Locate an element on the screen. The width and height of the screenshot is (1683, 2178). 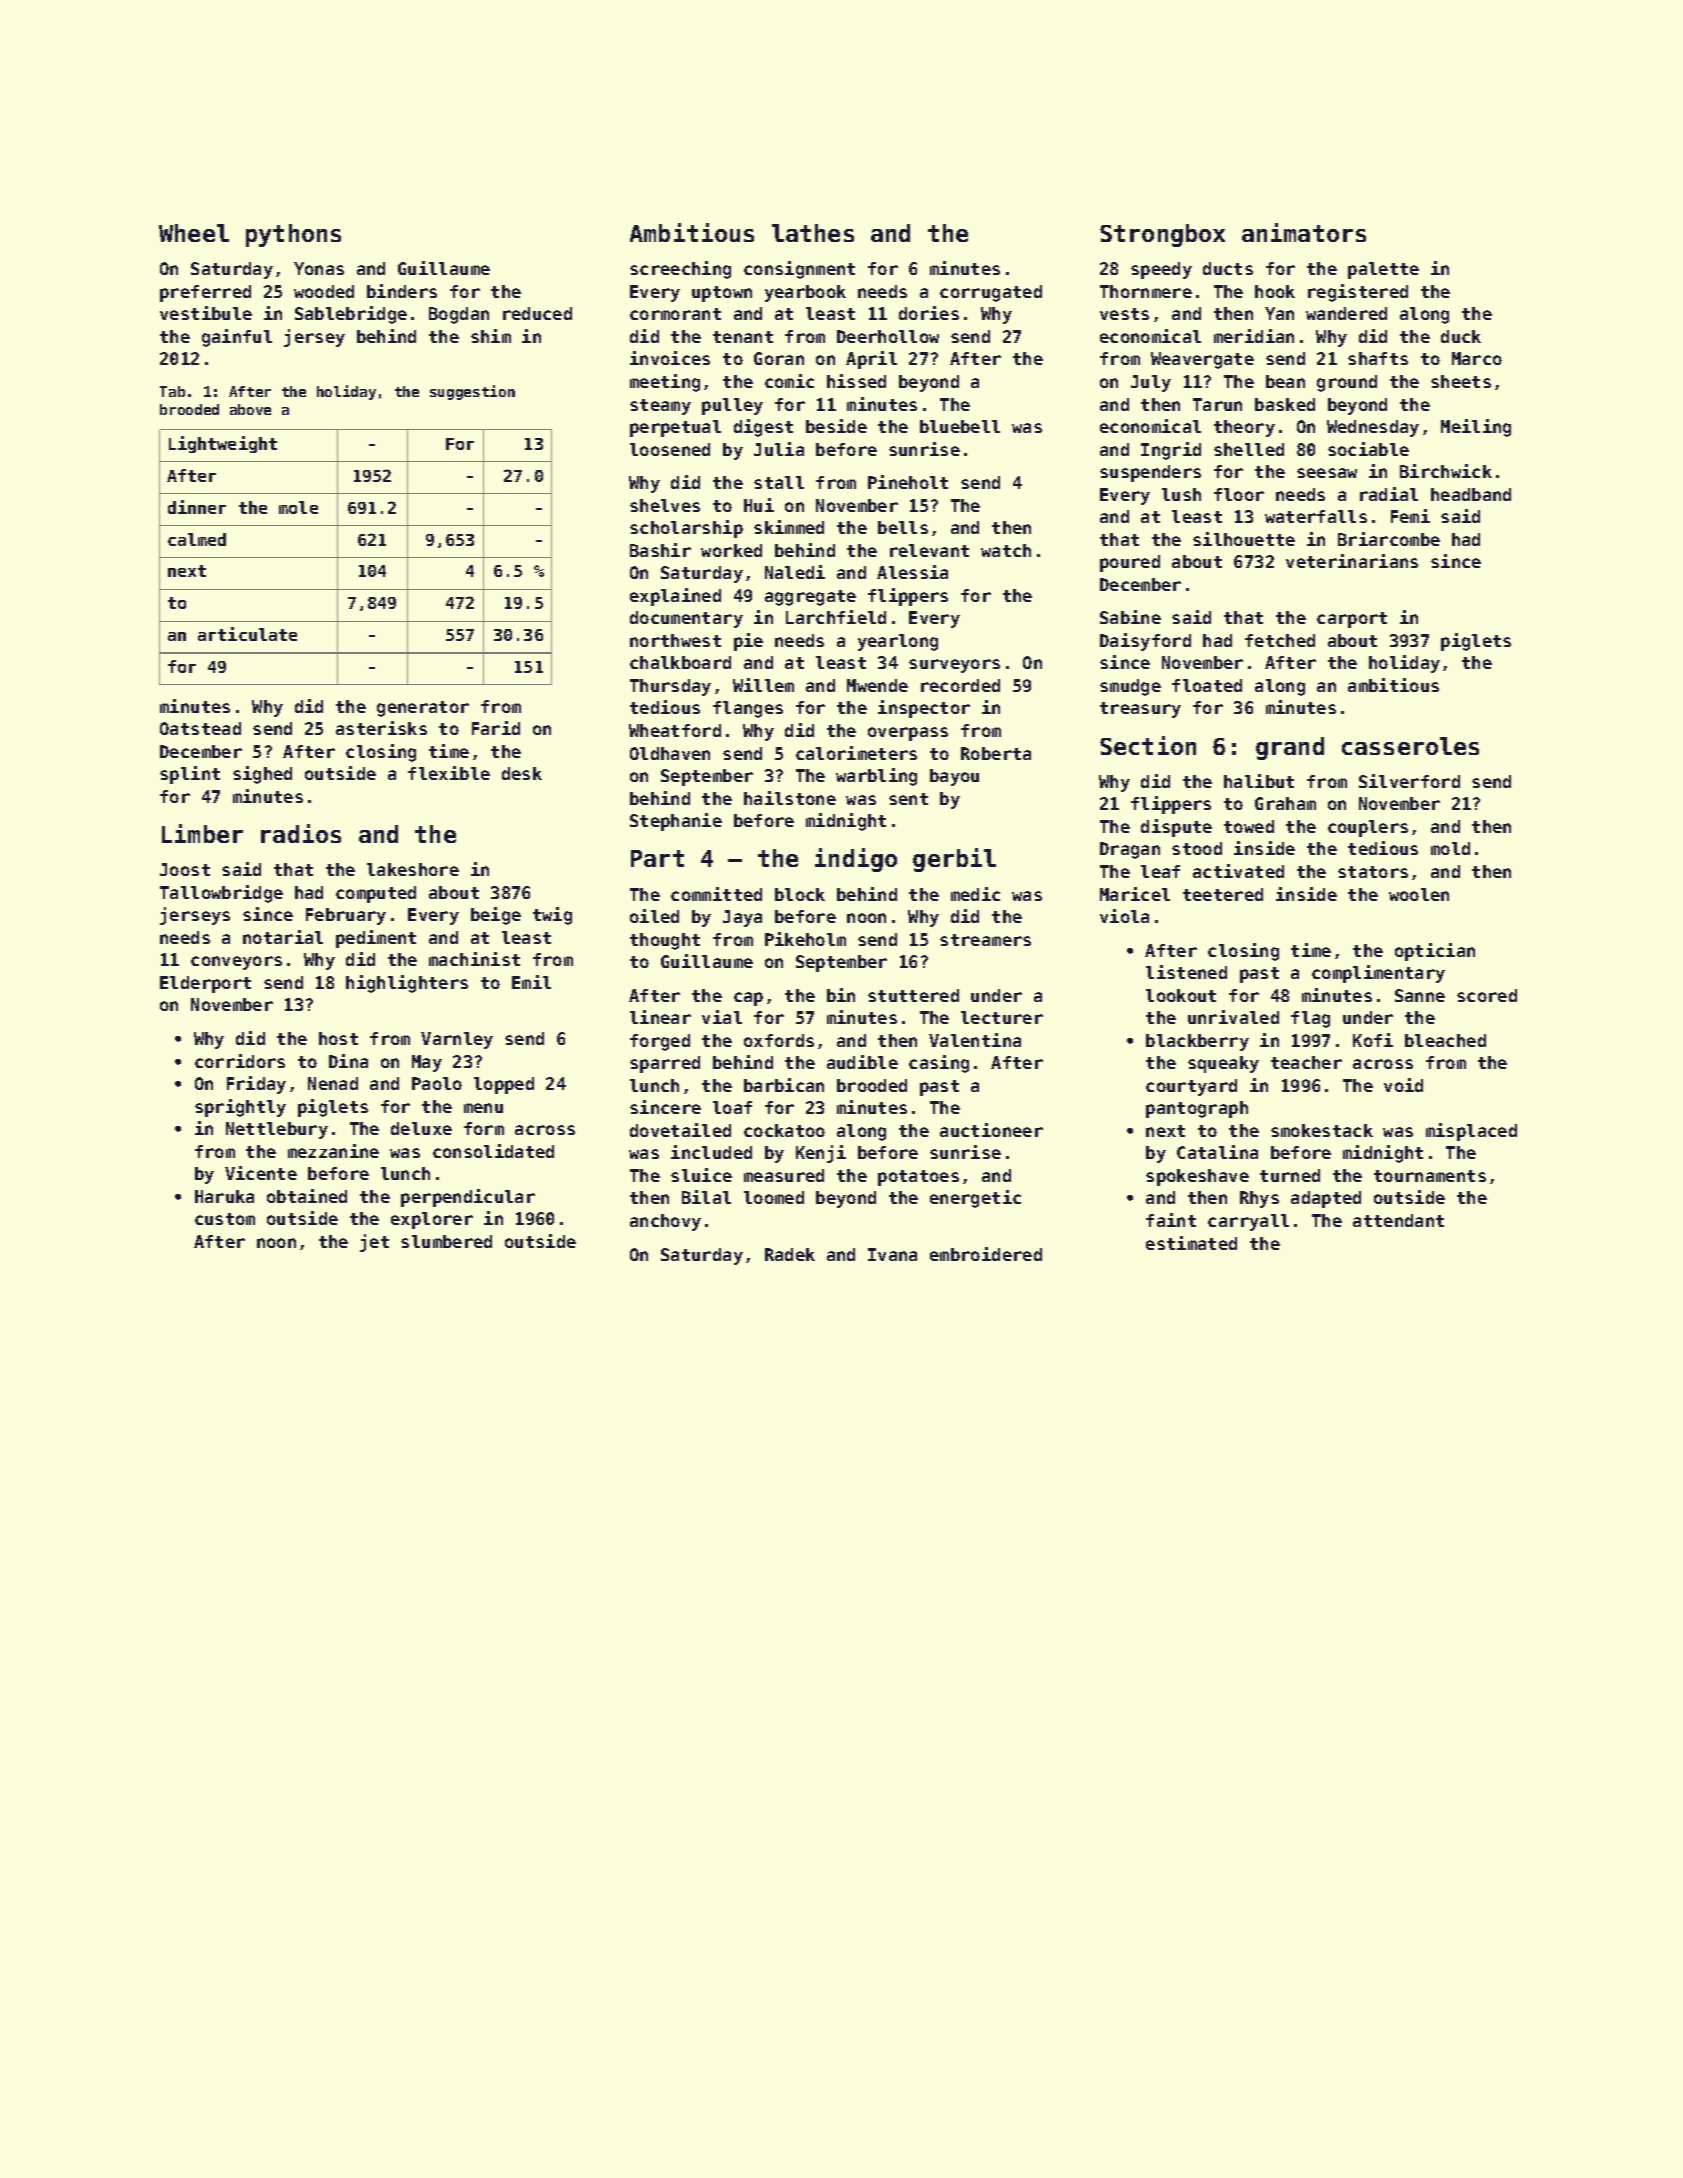
Silverford is located at coordinates (1409, 781).
